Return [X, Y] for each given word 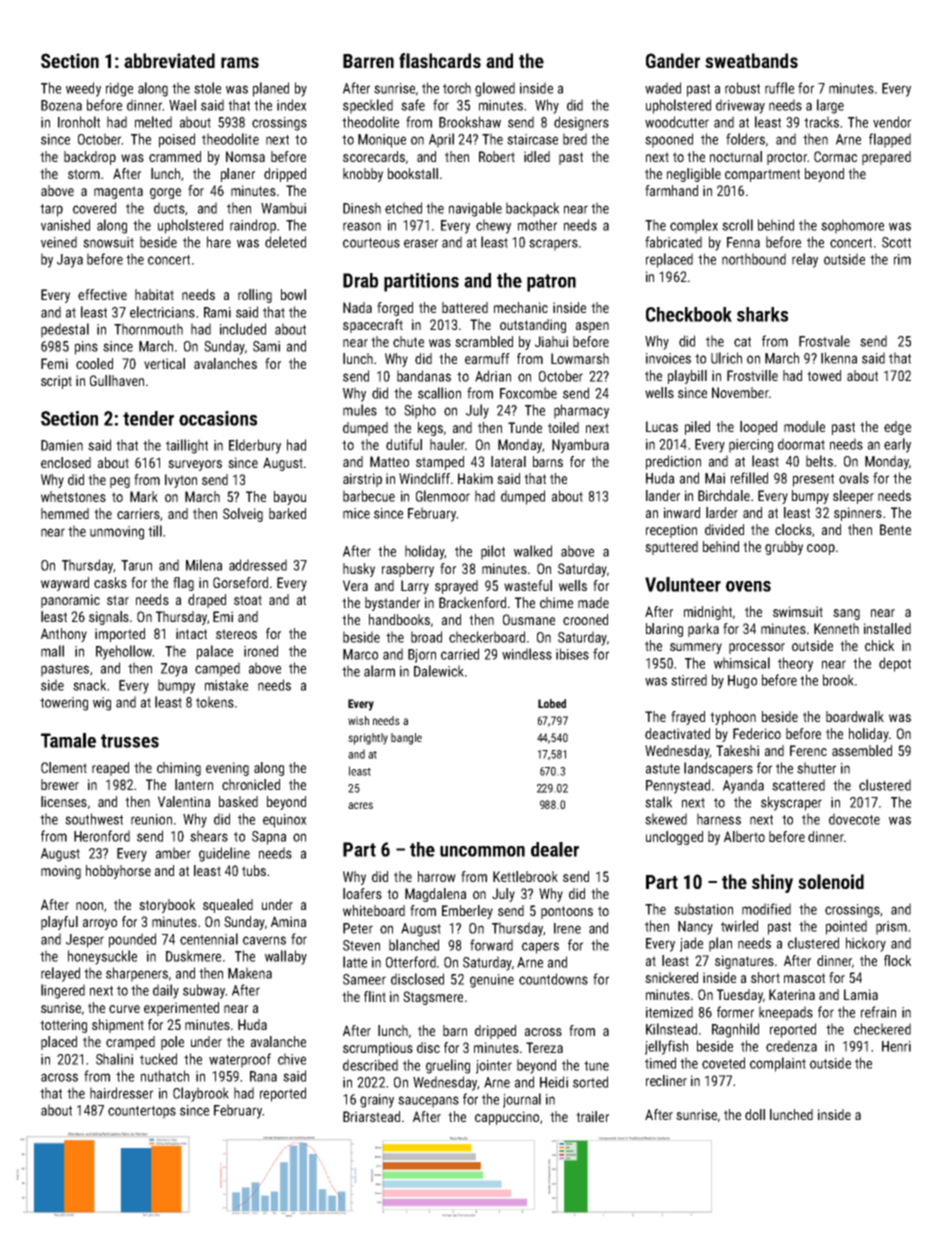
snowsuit [108, 242]
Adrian [493, 376]
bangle [406, 739]
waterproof [240, 1060]
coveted [723, 1063]
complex [694, 226]
